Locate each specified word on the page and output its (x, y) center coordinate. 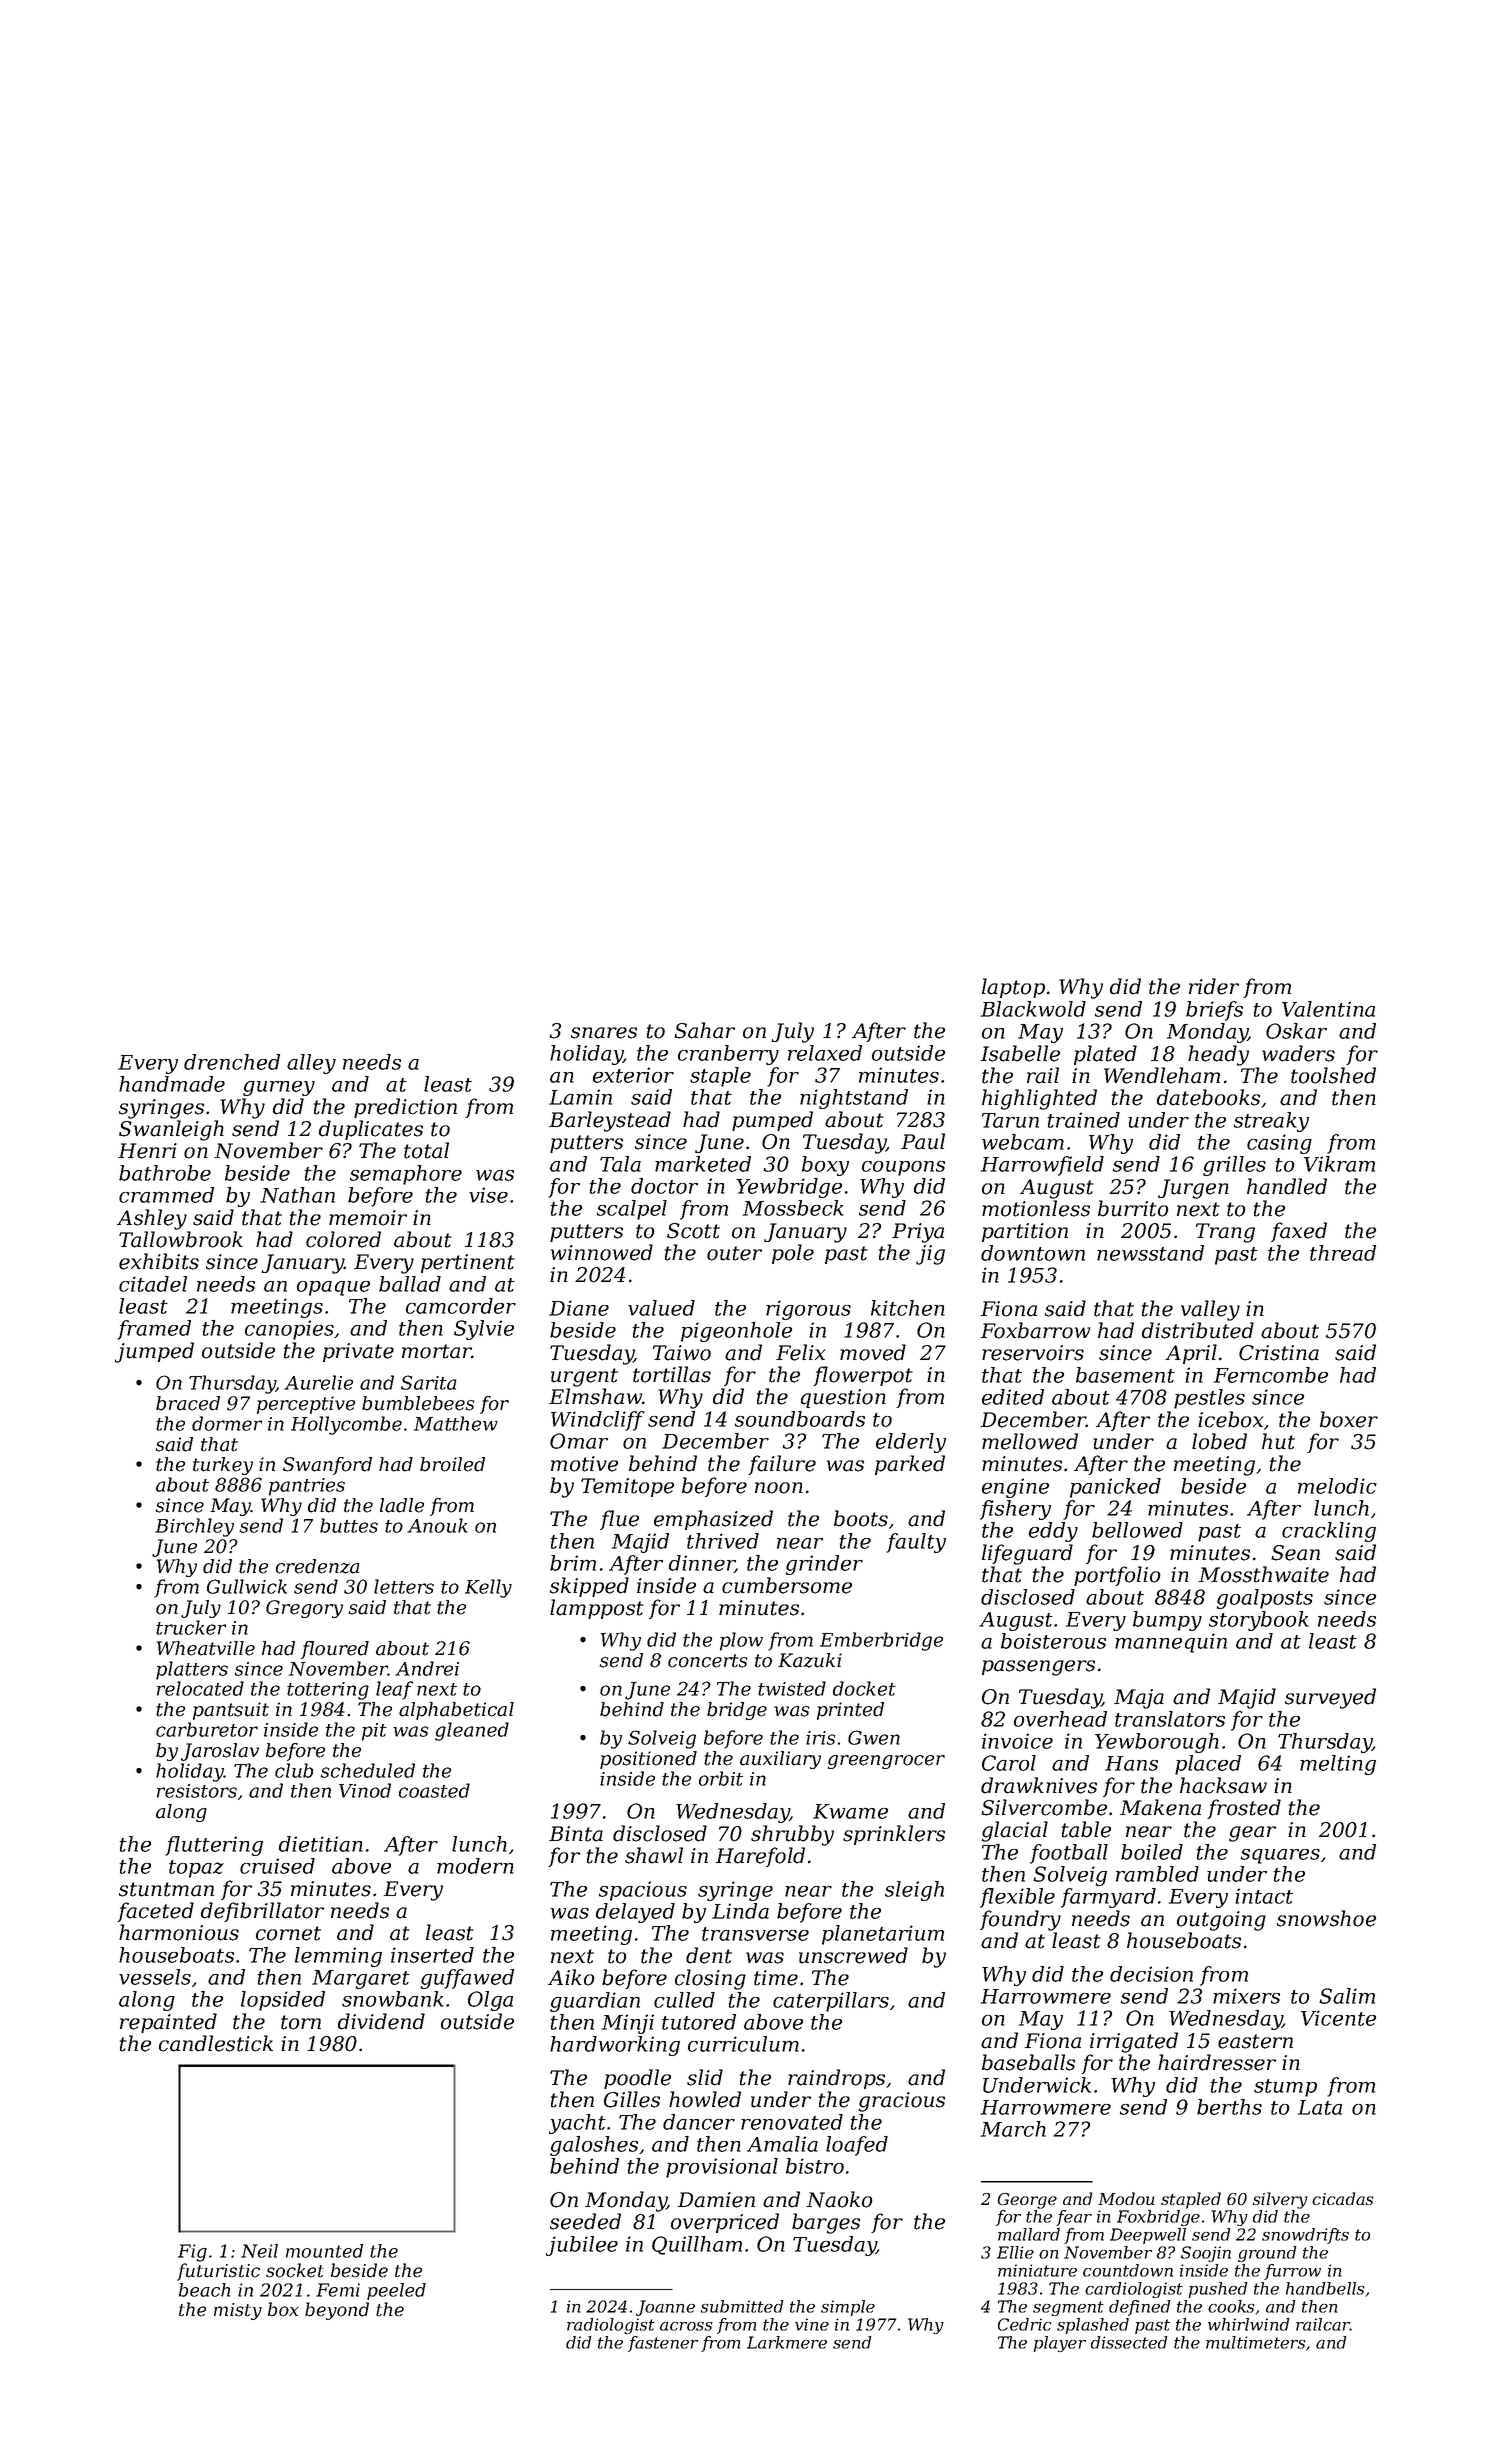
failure (782, 1465)
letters (404, 1586)
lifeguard (1027, 1554)
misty (238, 2311)
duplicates (371, 1130)
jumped (154, 1352)
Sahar (704, 1030)
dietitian (321, 1844)
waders (1298, 1053)
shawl (654, 1855)
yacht (577, 2124)
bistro (815, 2166)
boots (861, 1518)
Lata (1320, 2107)
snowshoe (1326, 1918)
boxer (1349, 1419)
